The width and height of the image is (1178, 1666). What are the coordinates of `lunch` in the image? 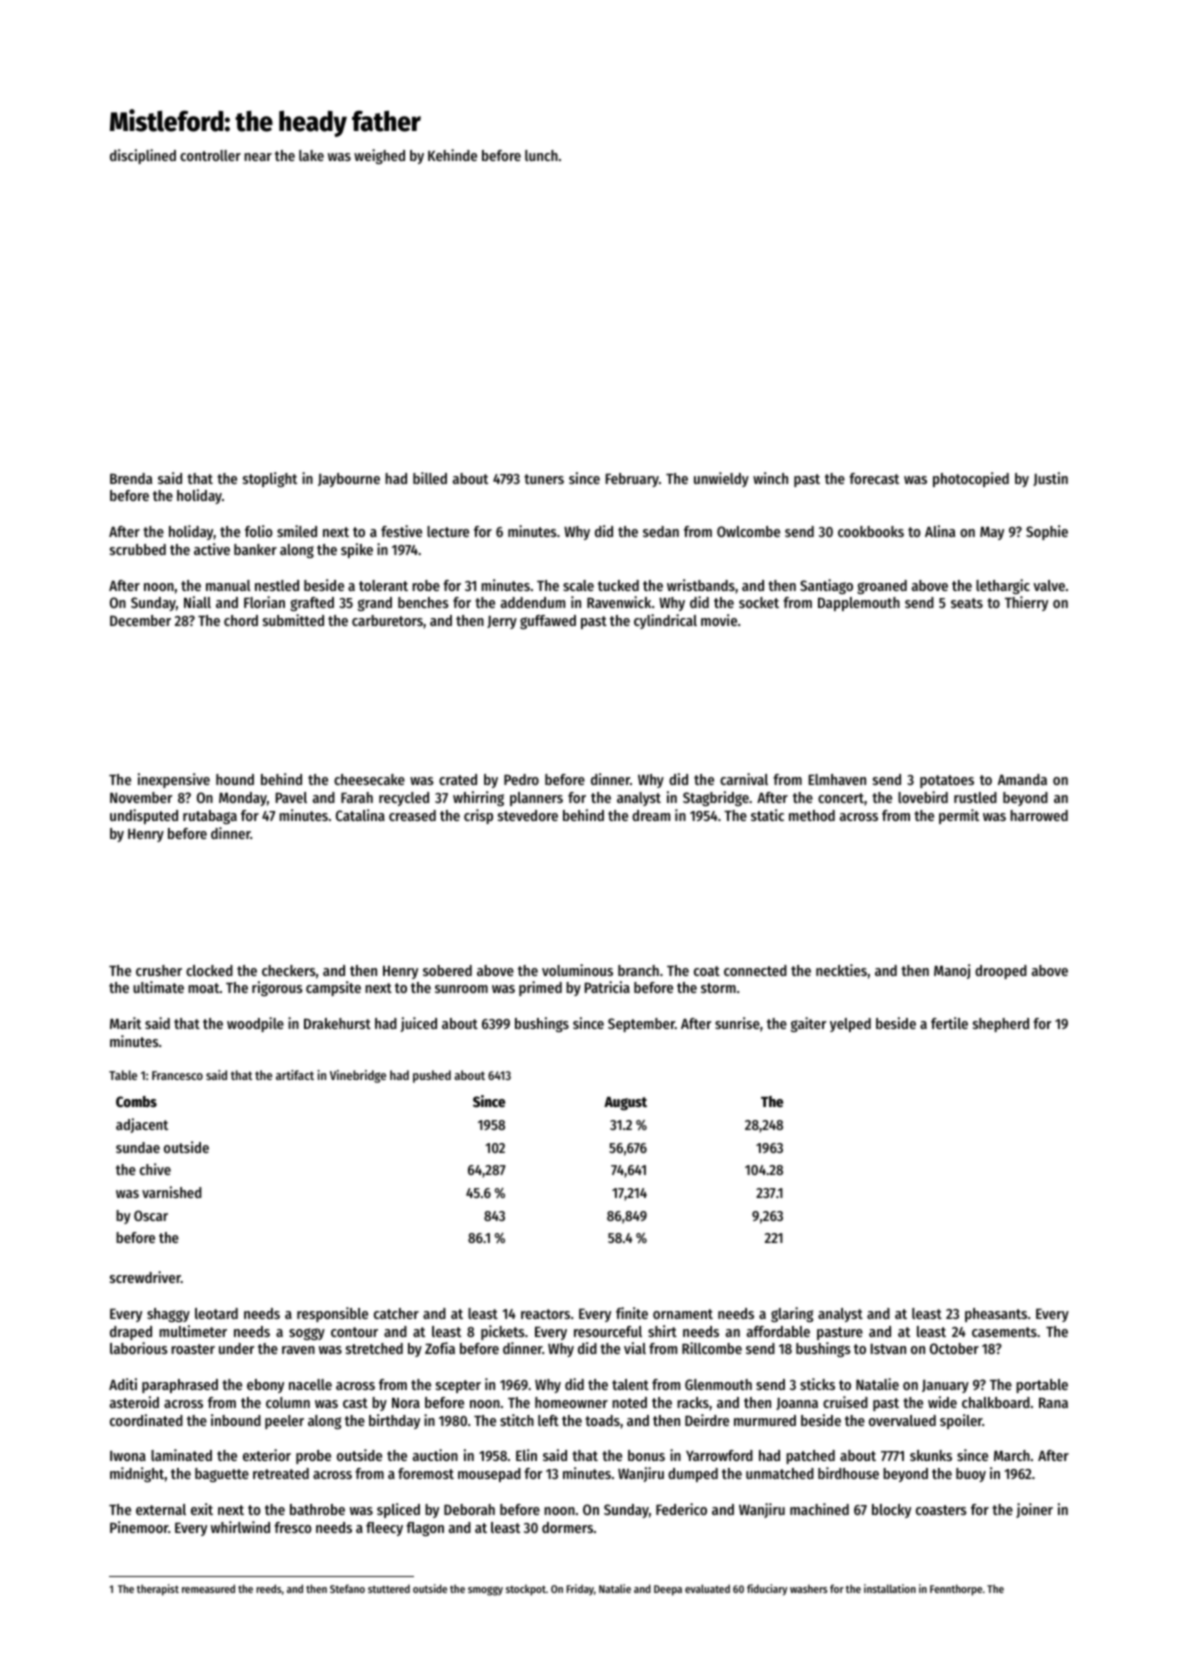 It's located at (541, 155).
